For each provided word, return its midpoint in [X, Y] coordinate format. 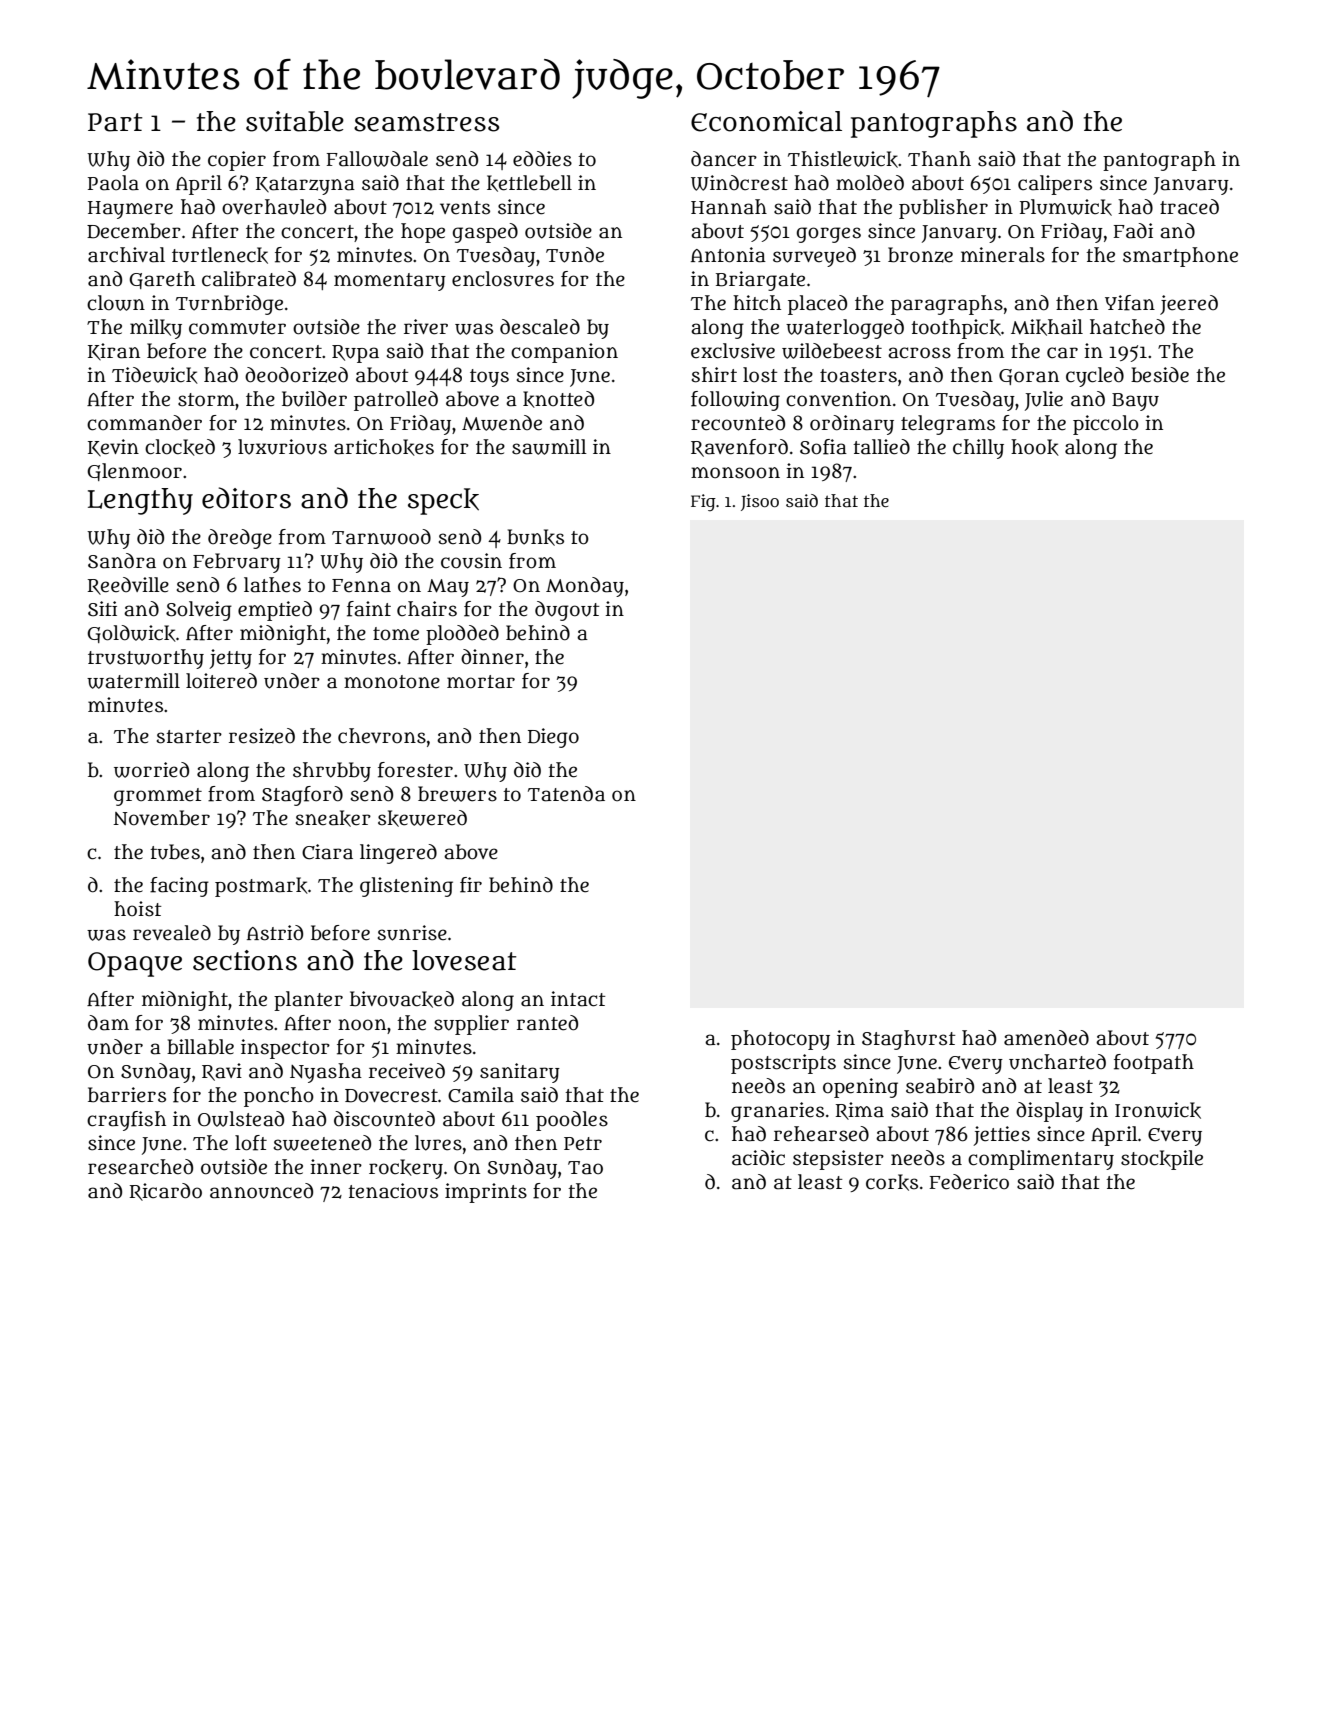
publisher [943, 209]
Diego [553, 738]
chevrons [382, 736]
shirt [714, 375]
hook [1035, 447]
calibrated [249, 279]
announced [261, 1191]
